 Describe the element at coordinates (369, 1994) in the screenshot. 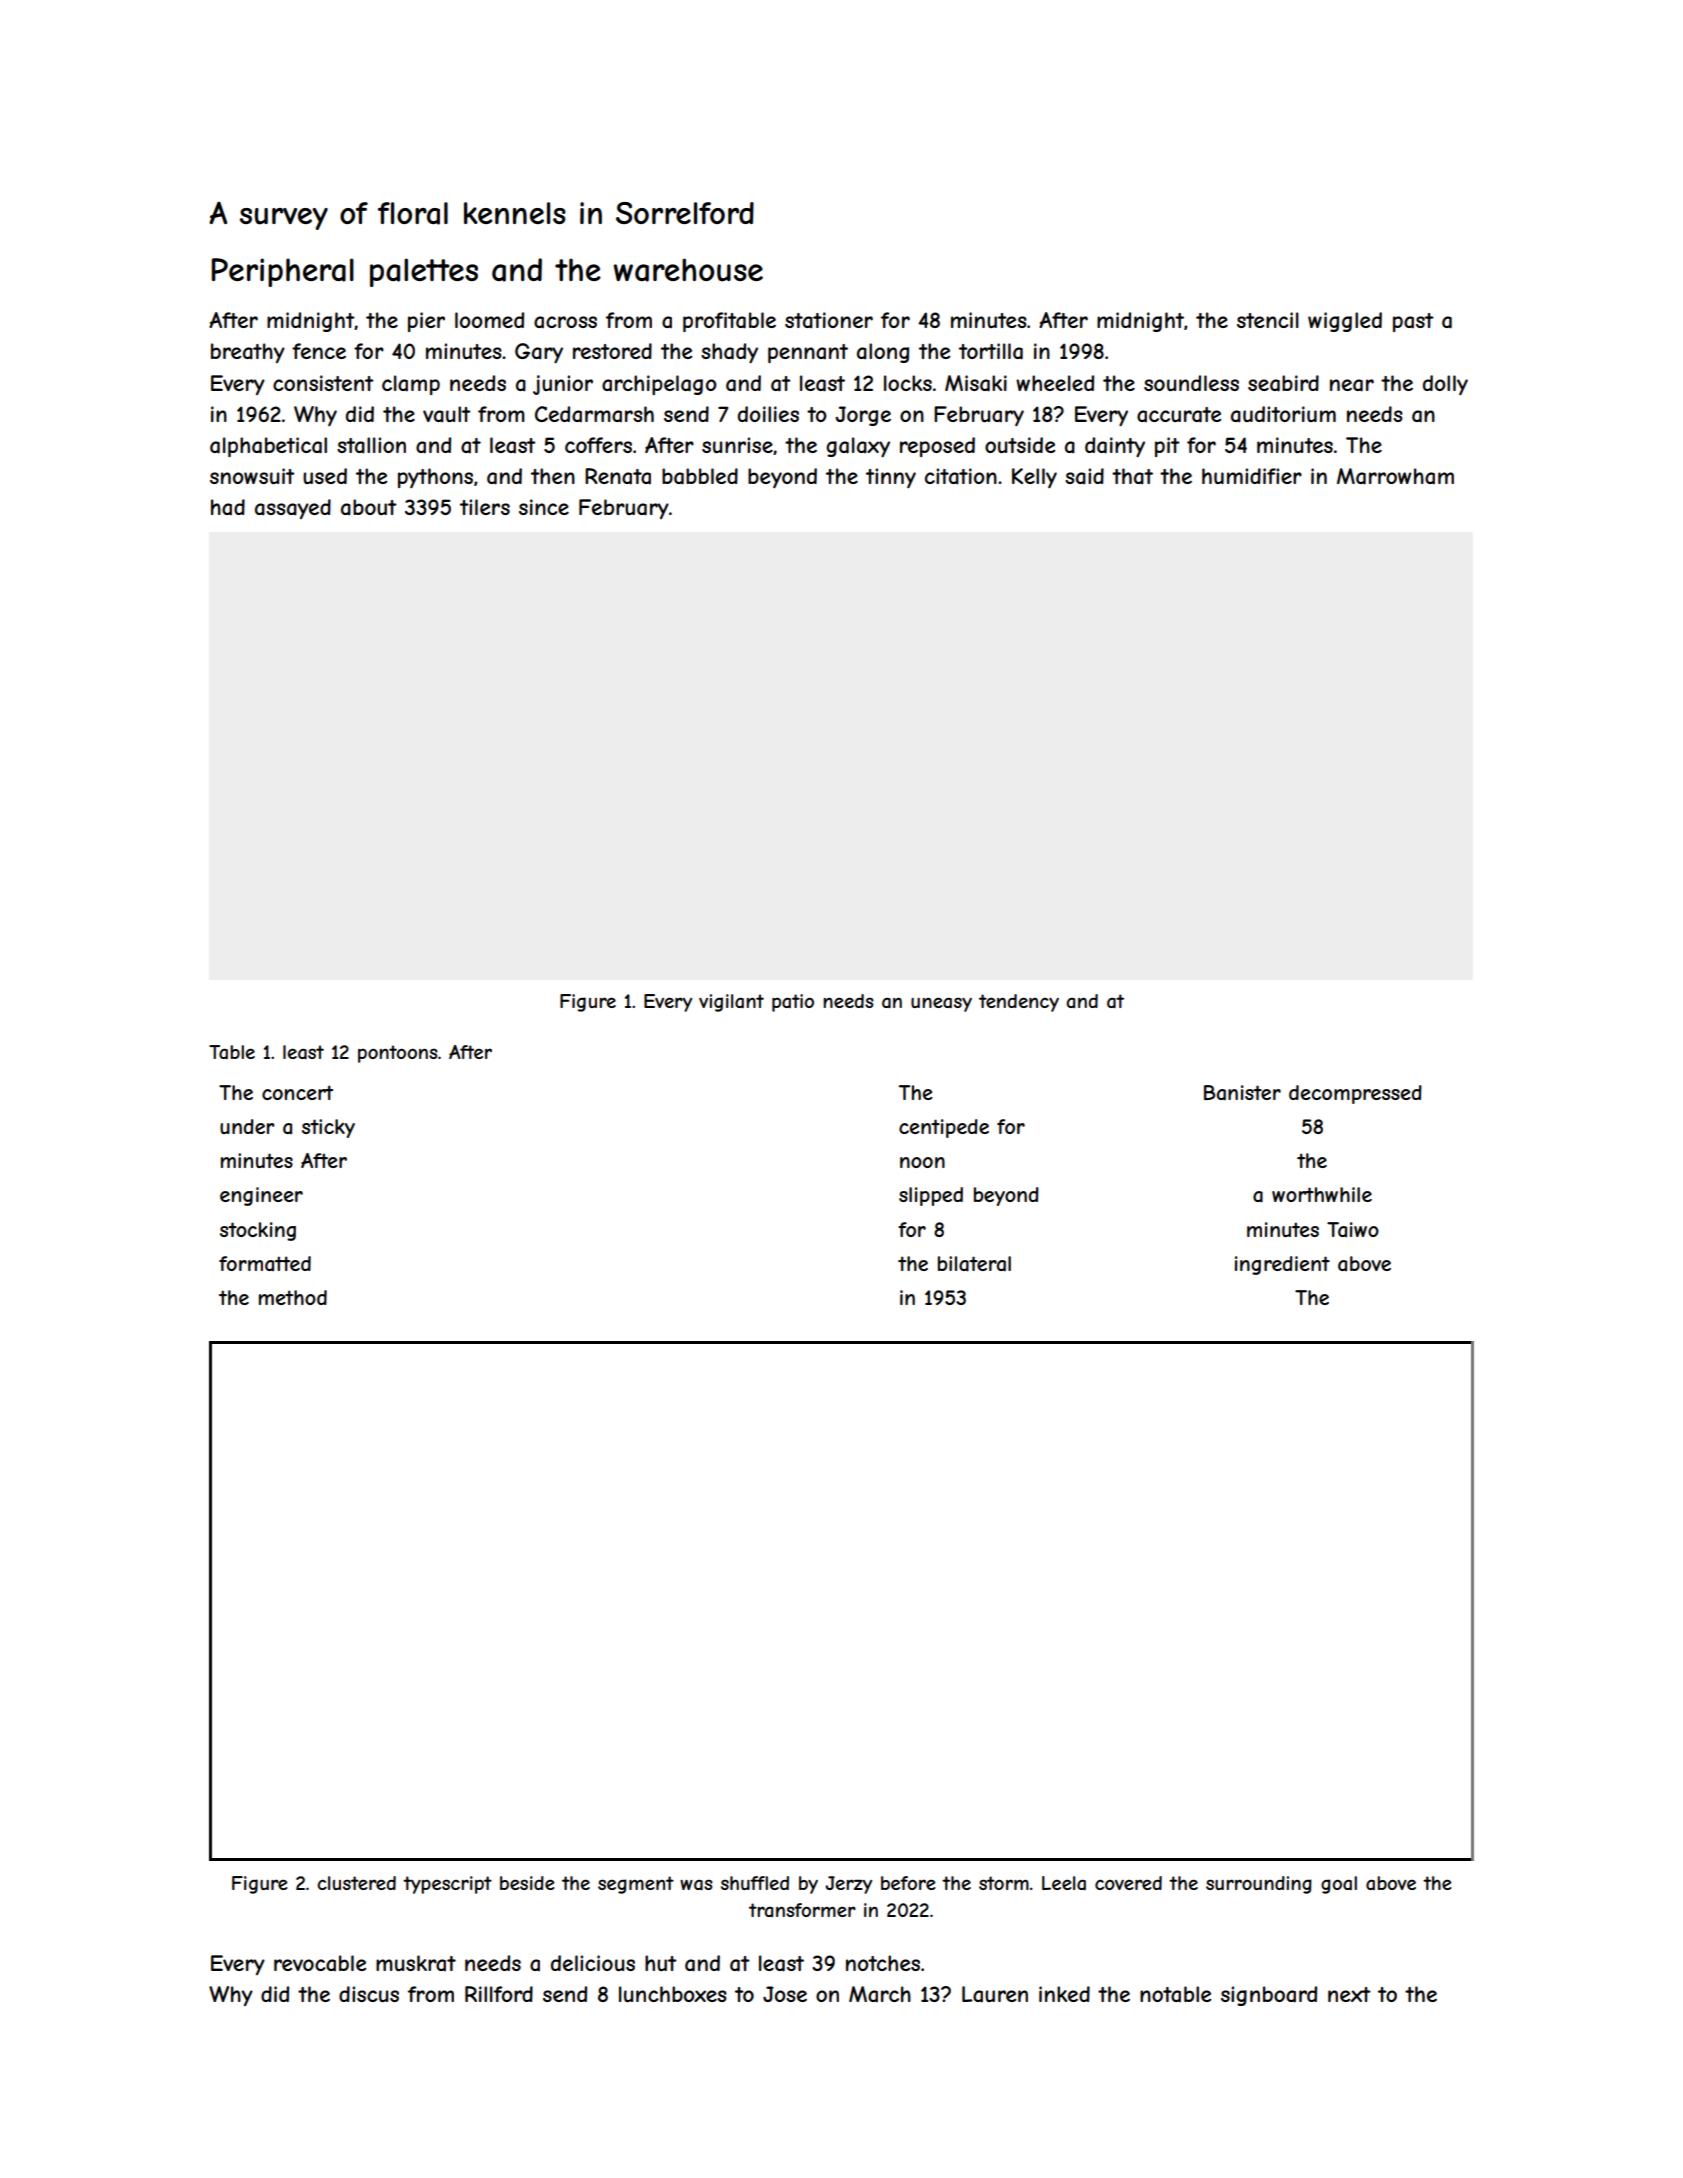

I see `discus` at that location.
